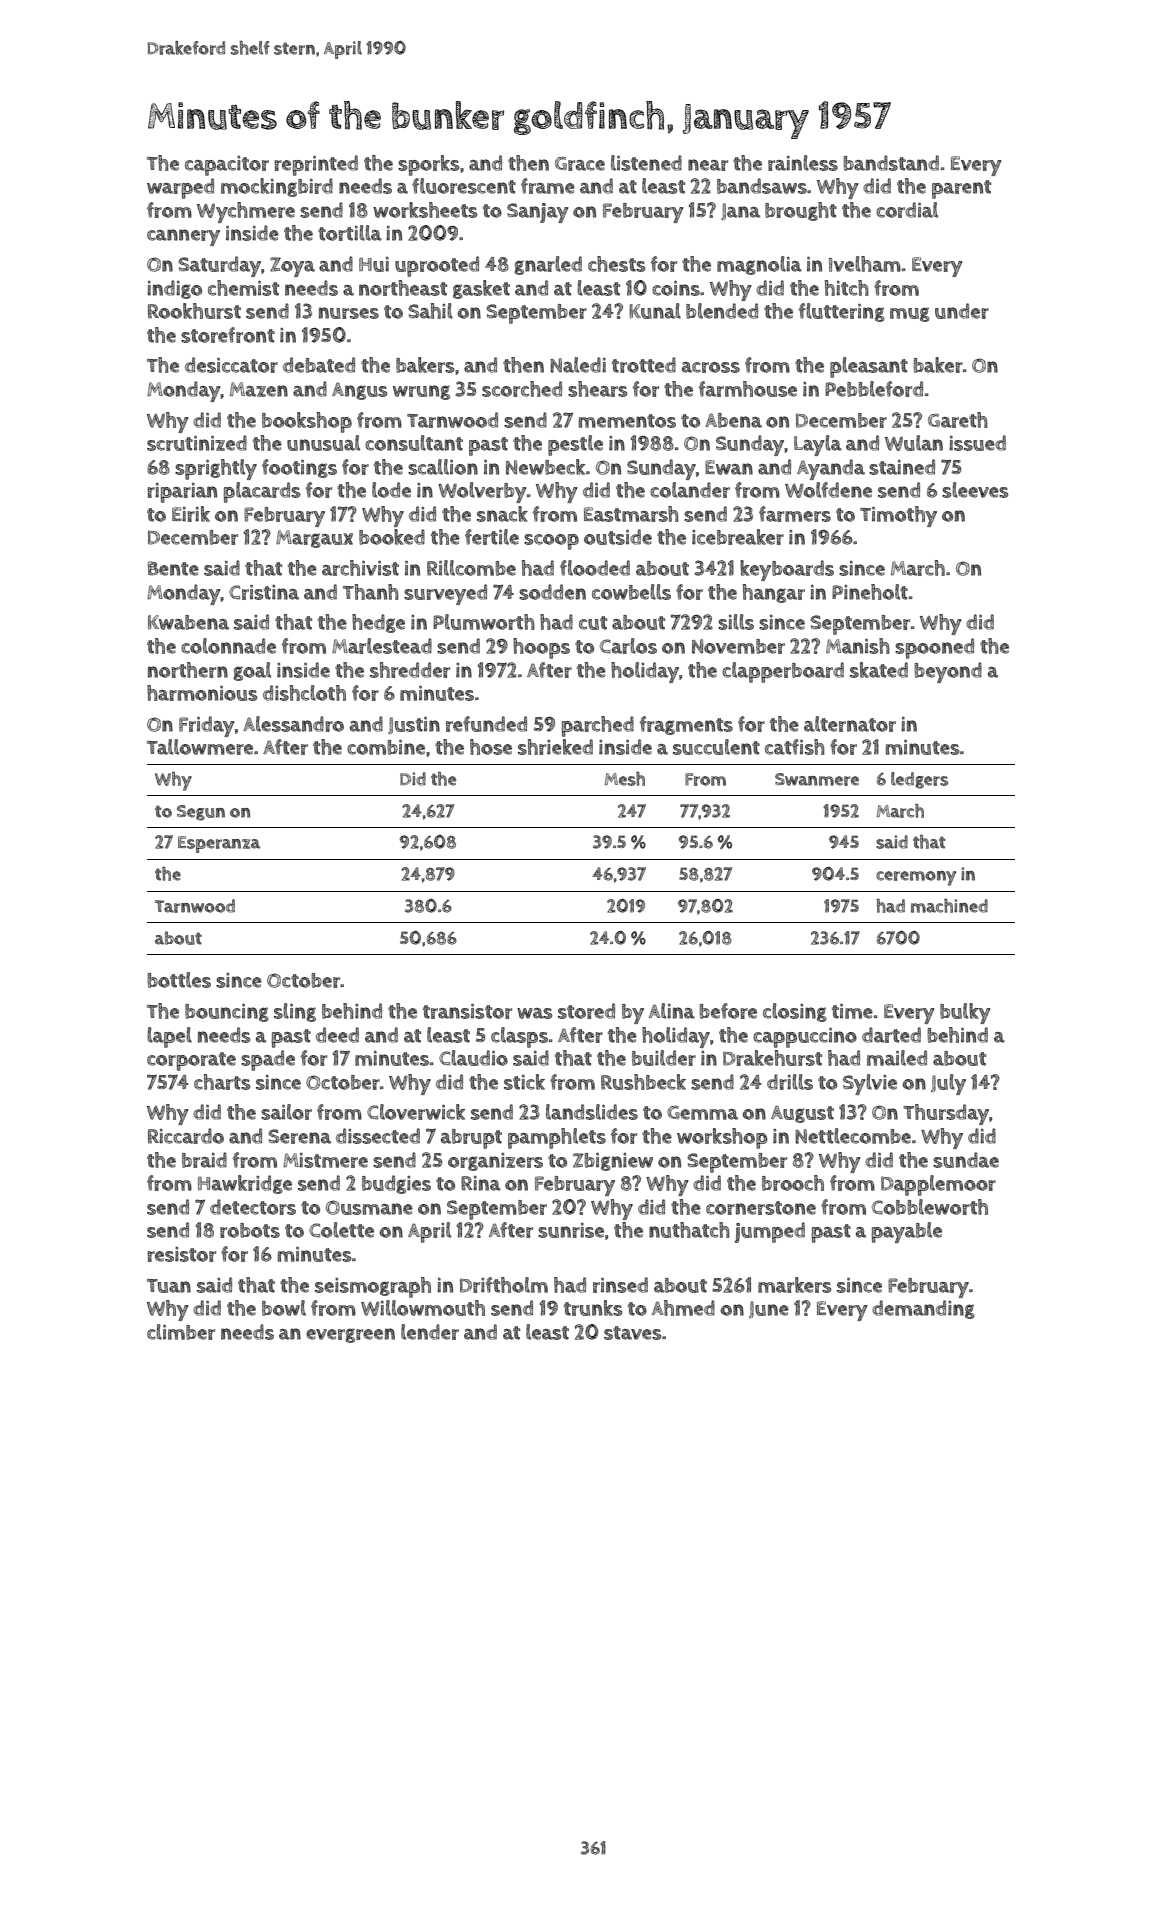 The height and width of the screenshot is (1912, 1161). Describe the element at coordinates (316, 165) in the screenshot. I see `reprinted` at that location.
